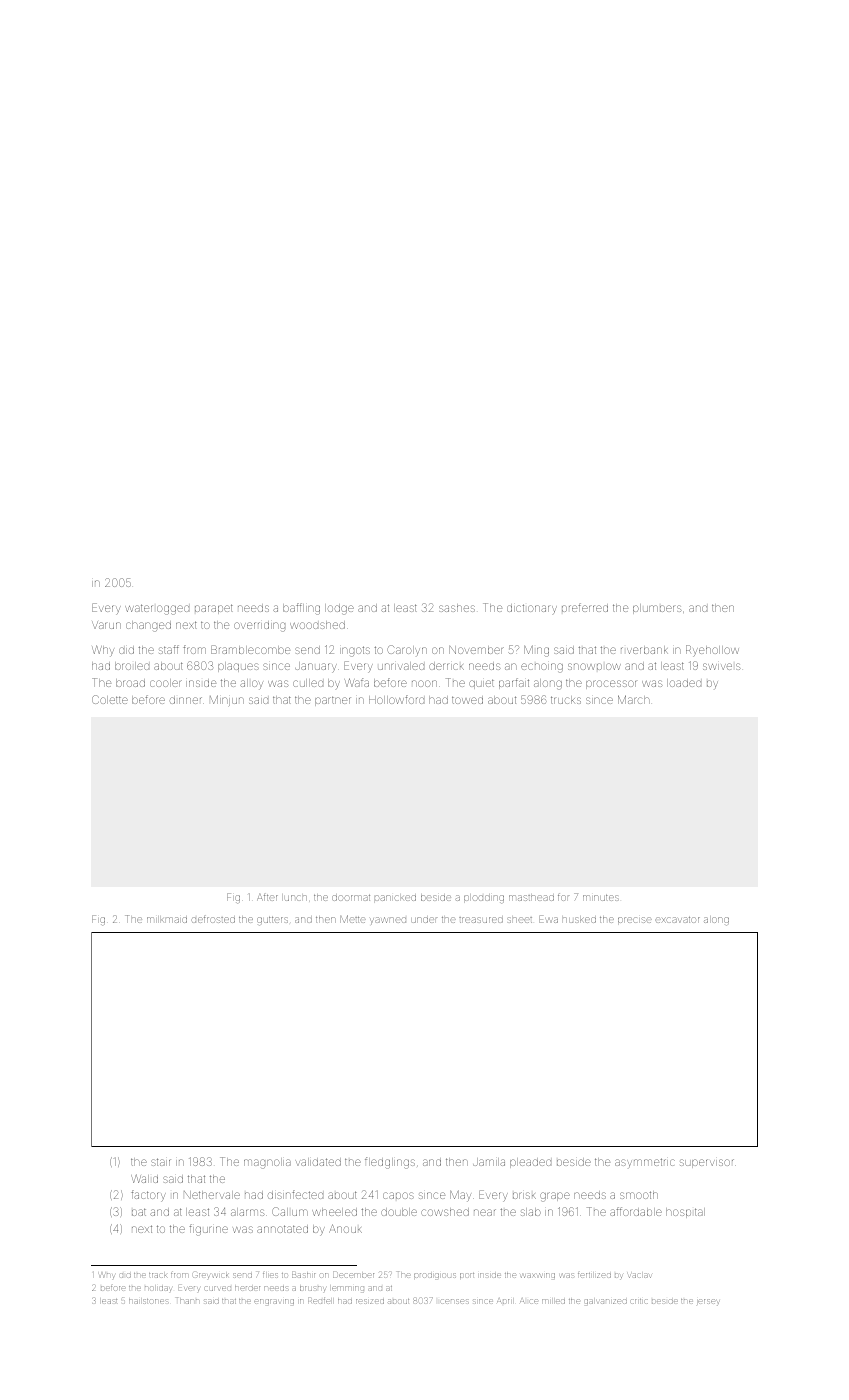  What do you see at coordinates (227, 700) in the document?
I see `Minjun` at bounding box center [227, 700].
